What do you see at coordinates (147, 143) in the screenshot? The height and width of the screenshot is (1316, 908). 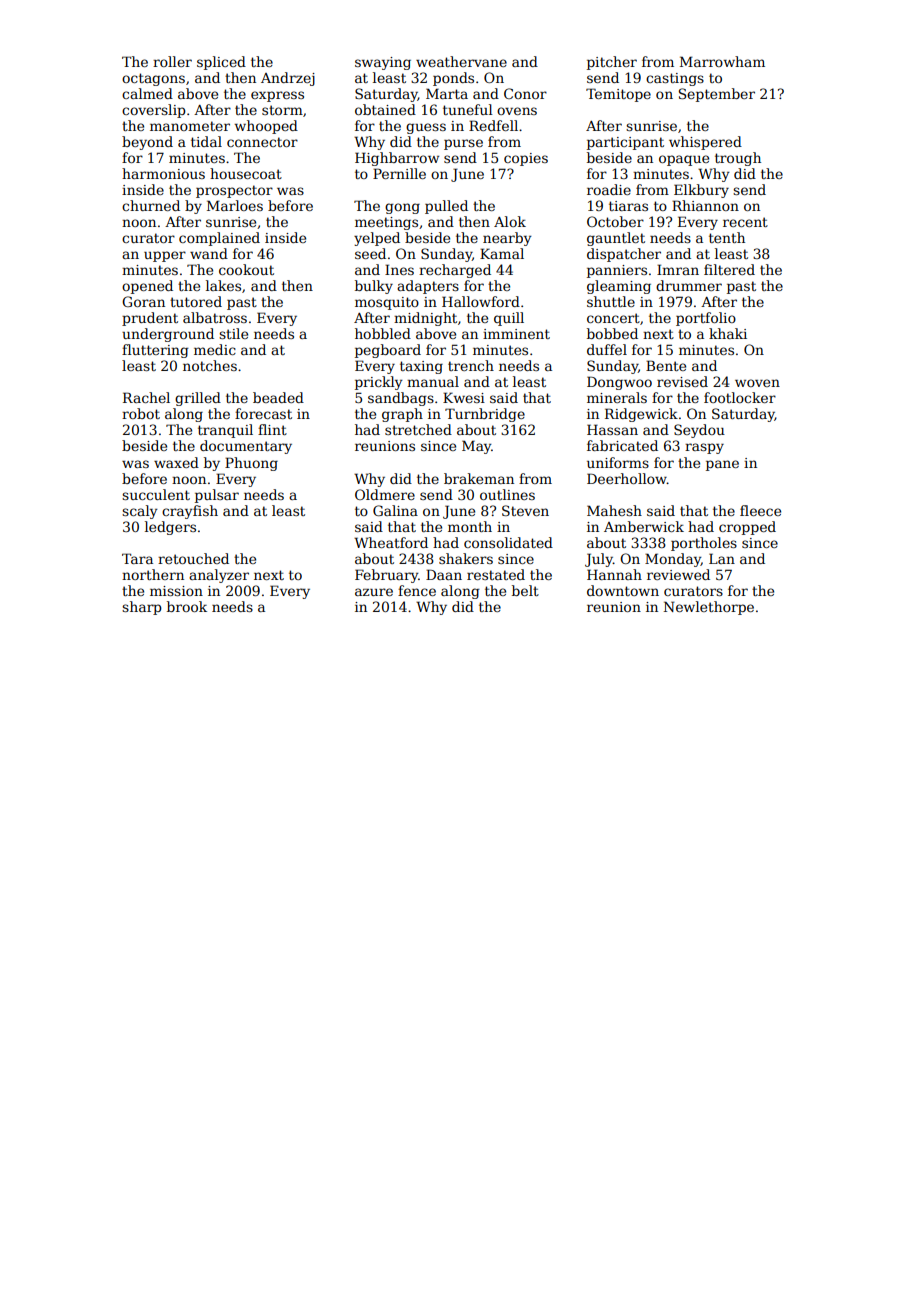 I see `beyond` at bounding box center [147, 143].
